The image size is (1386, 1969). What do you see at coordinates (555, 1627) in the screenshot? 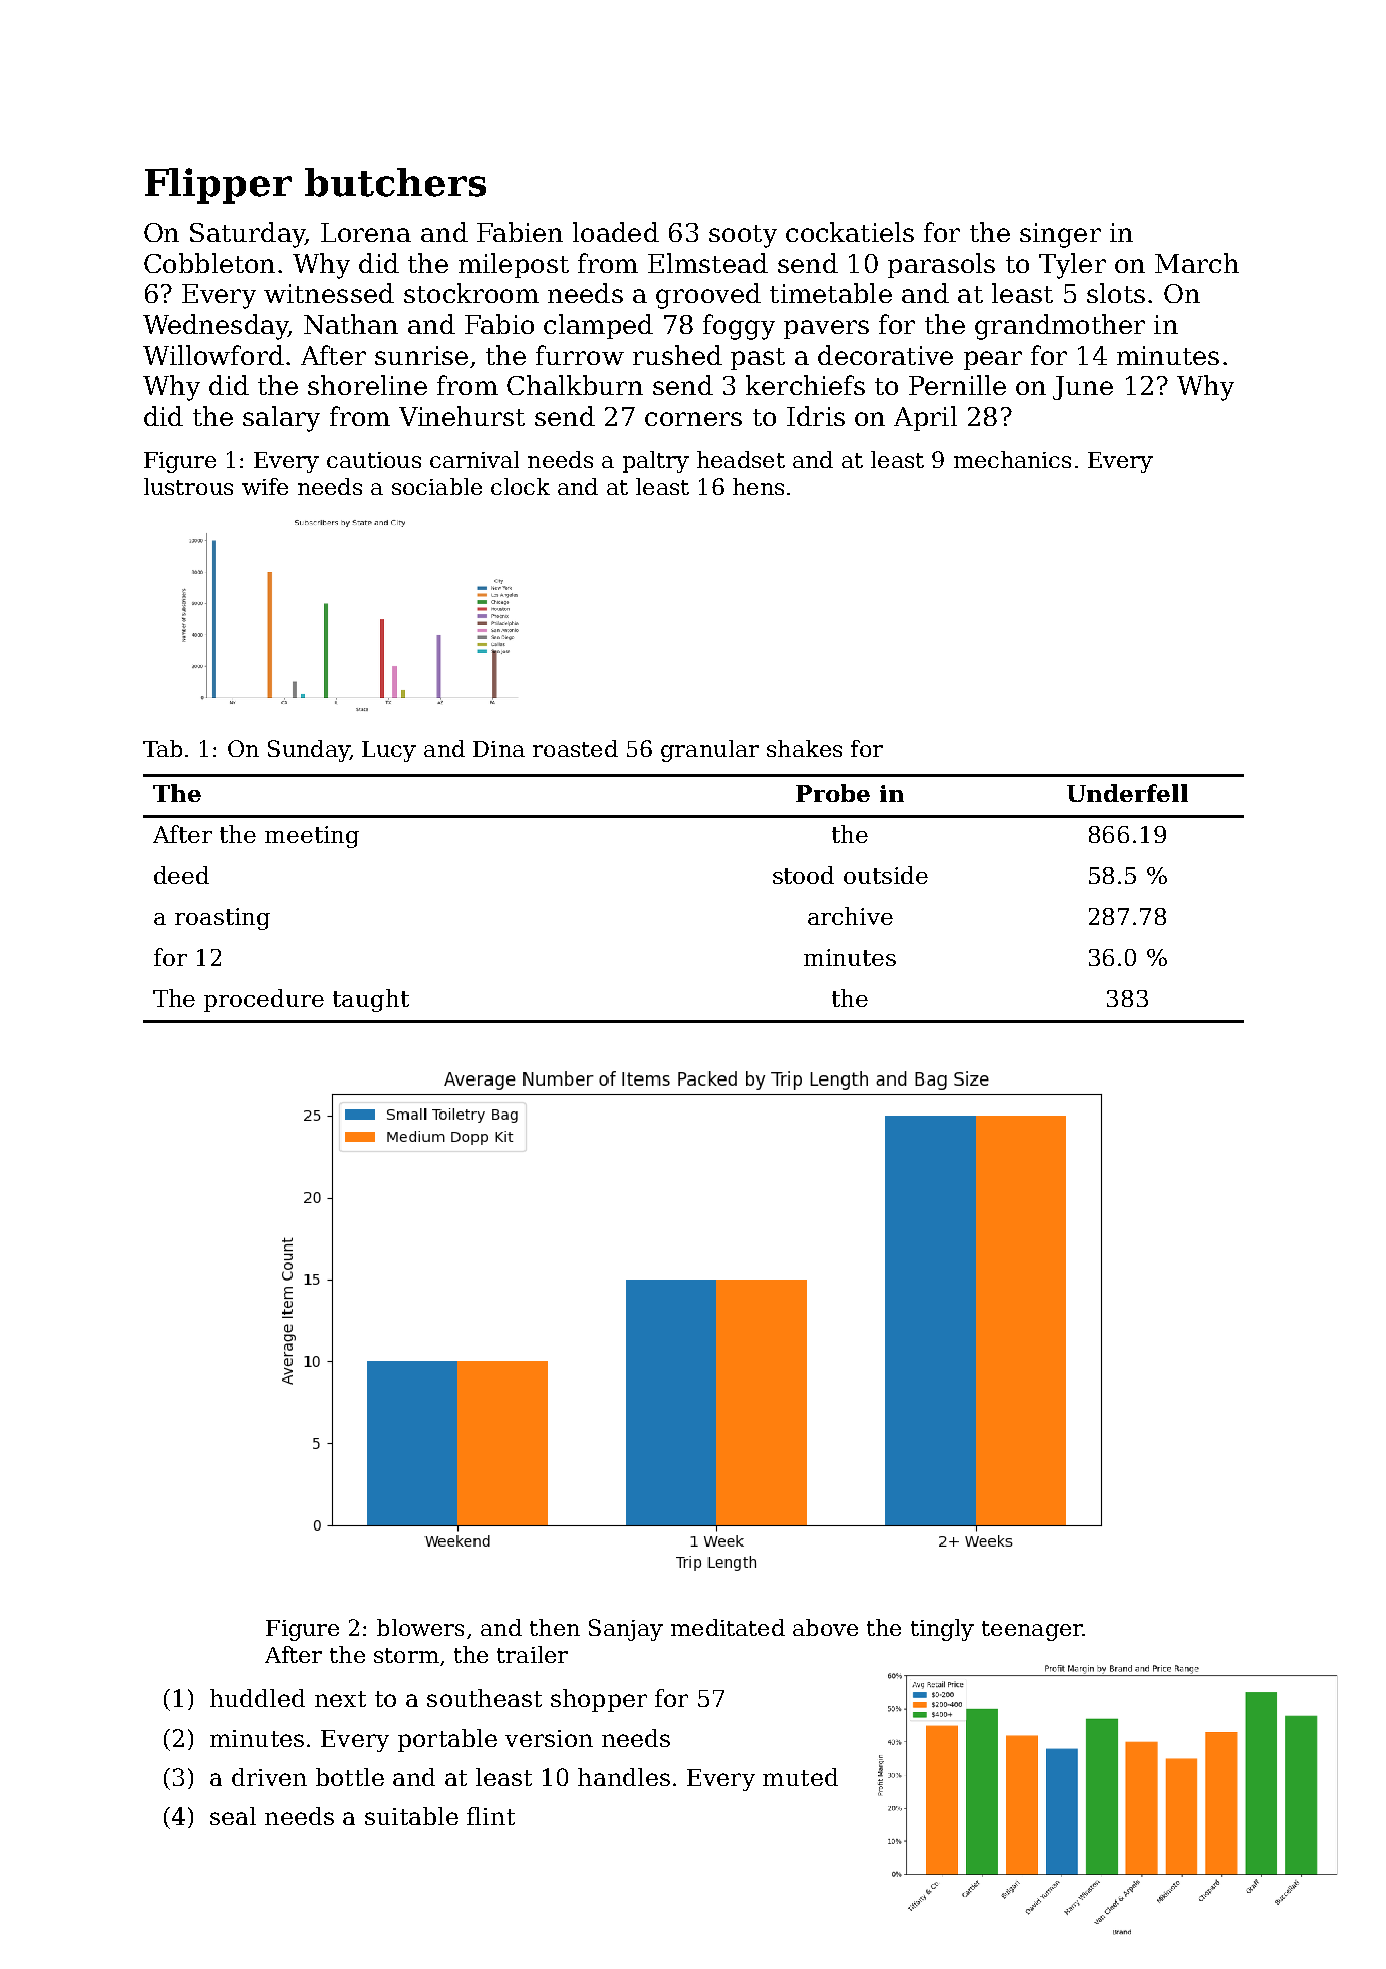
I see `then` at bounding box center [555, 1627].
